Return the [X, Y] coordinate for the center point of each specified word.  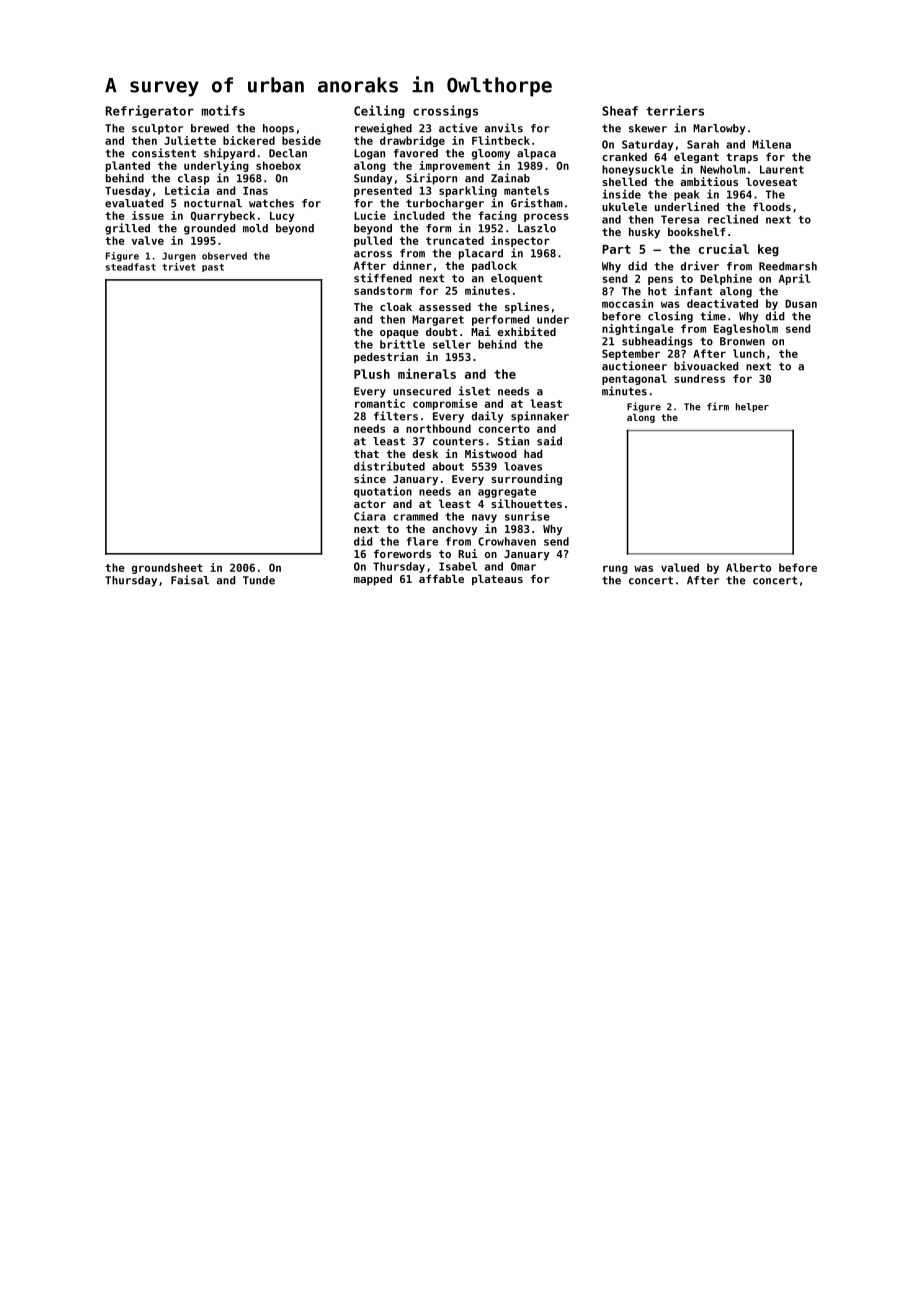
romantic [380, 403]
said [549, 441]
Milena [771, 144]
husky [644, 232]
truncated [455, 240]
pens [660, 280]
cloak [396, 306]
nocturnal [213, 203]
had [533, 453]
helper [752, 407]
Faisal [190, 580]
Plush [372, 374]
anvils [504, 128]
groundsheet [167, 568]
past [213, 268]
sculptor [157, 129]
